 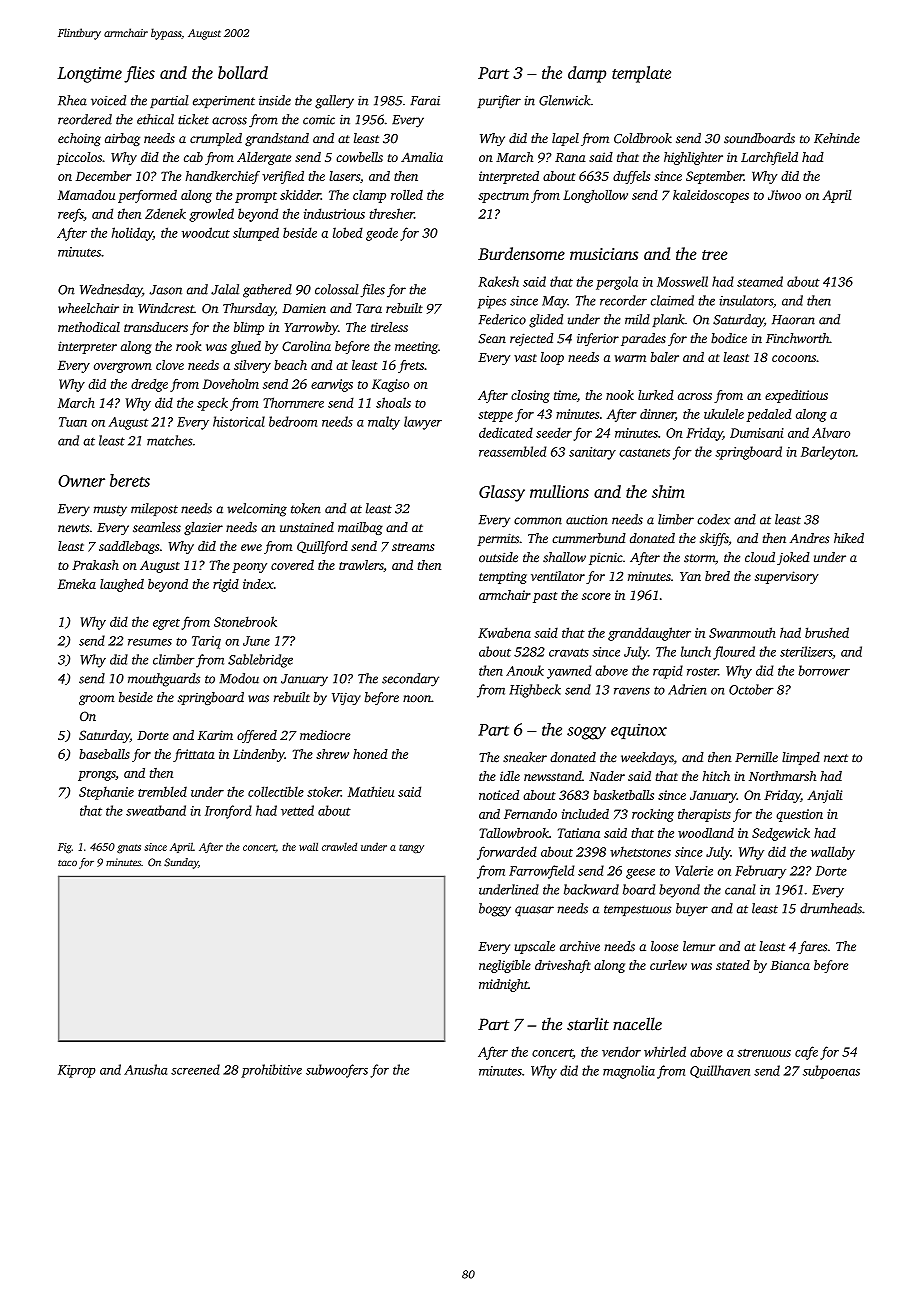 I want to click on colossal, so click(x=336, y=289).
